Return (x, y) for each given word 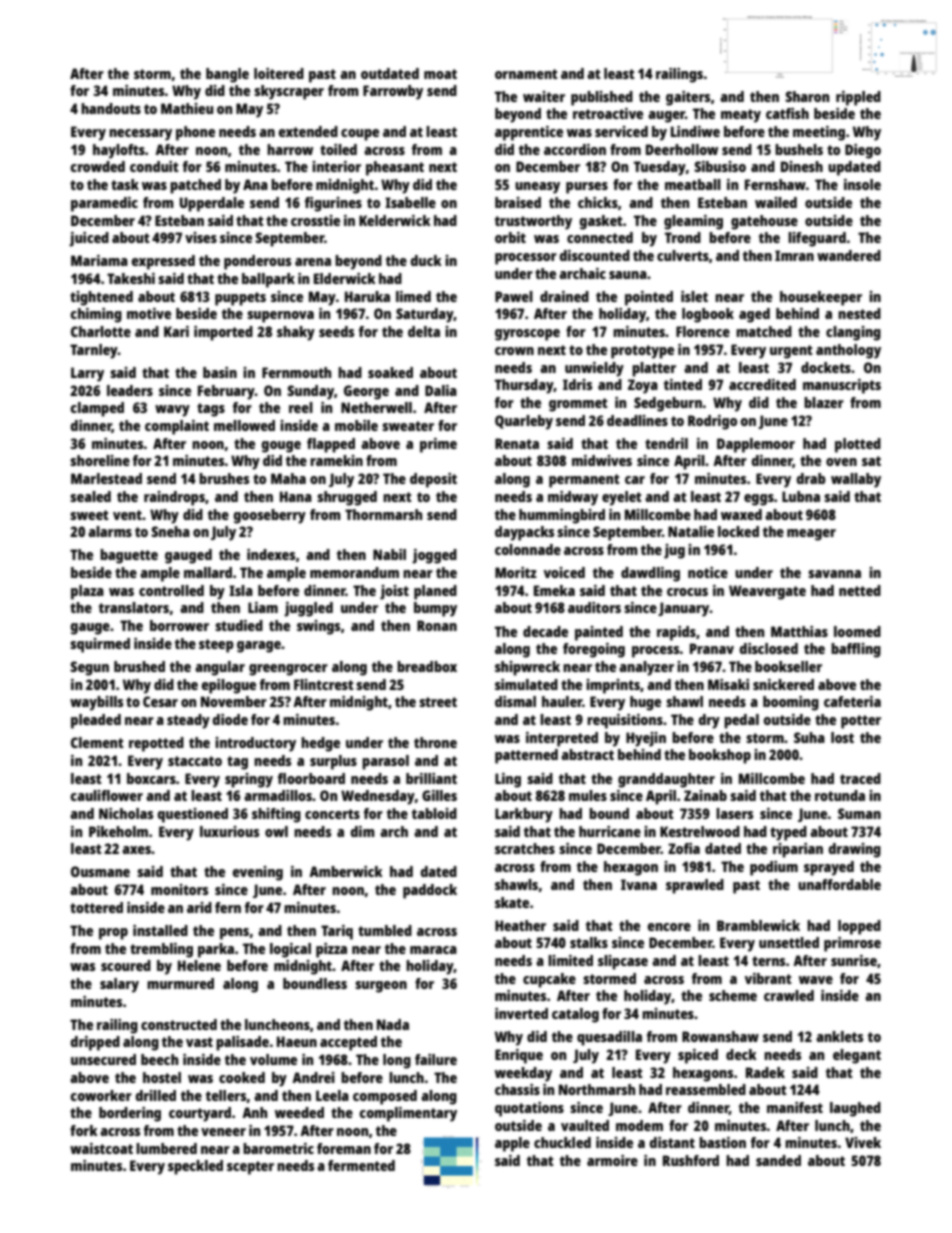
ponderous (257, 262)
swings (318, 627)
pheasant (395, 168)
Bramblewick (758, 925)
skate (512, 902)
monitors (179, 889)
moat (440, 74)
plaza (87, 592)
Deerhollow (682, 149)
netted (860, 590)
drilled (156, 1095)
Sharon (807, 96)
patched (195, 186)
